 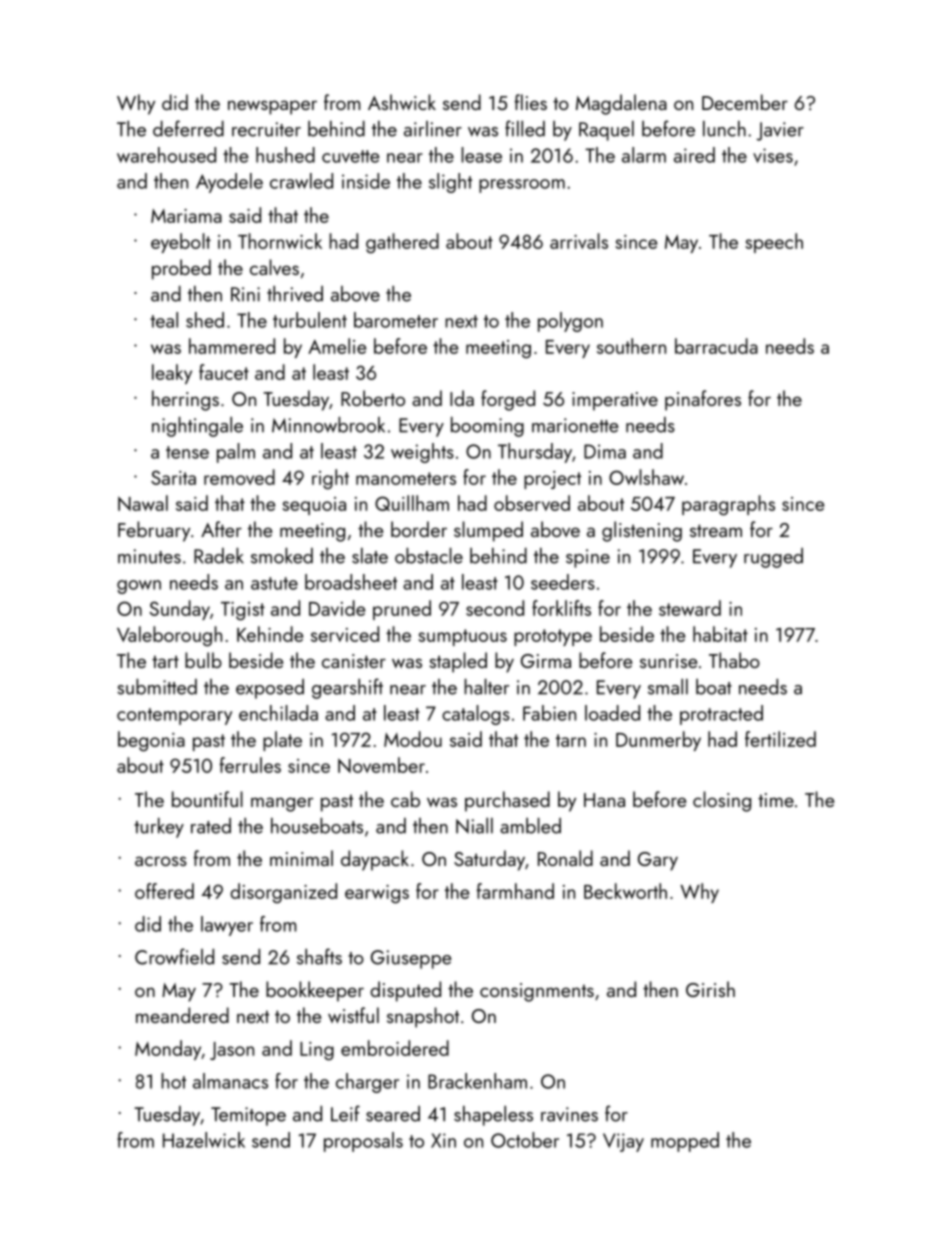 I want to click on pruned, so click(x=402, y=610).
